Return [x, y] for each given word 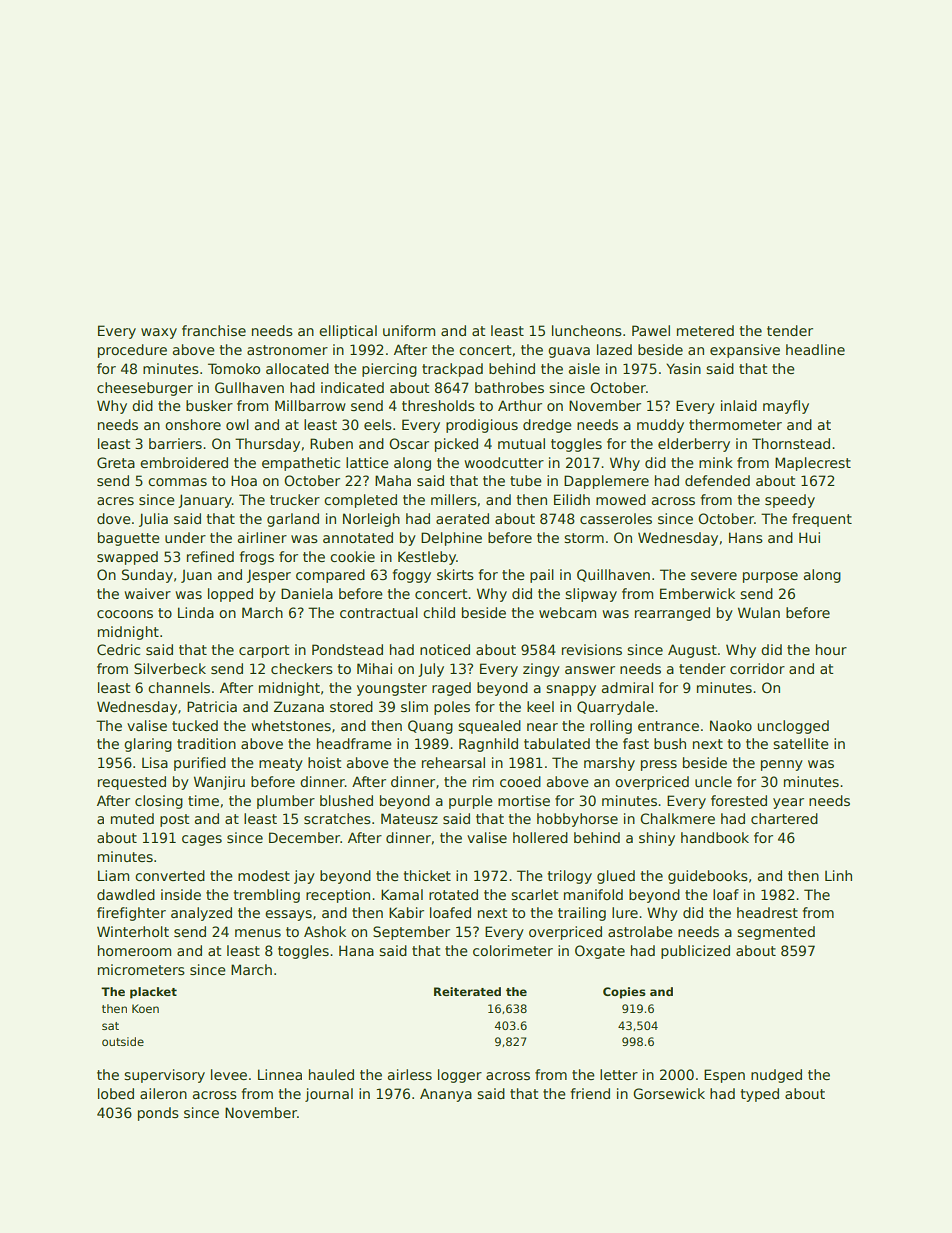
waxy [159, 333]
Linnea [280, 1074]
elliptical [348, 332]
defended [717, 480]
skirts [455, 574]
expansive [745, 351]
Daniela [307, 593]
